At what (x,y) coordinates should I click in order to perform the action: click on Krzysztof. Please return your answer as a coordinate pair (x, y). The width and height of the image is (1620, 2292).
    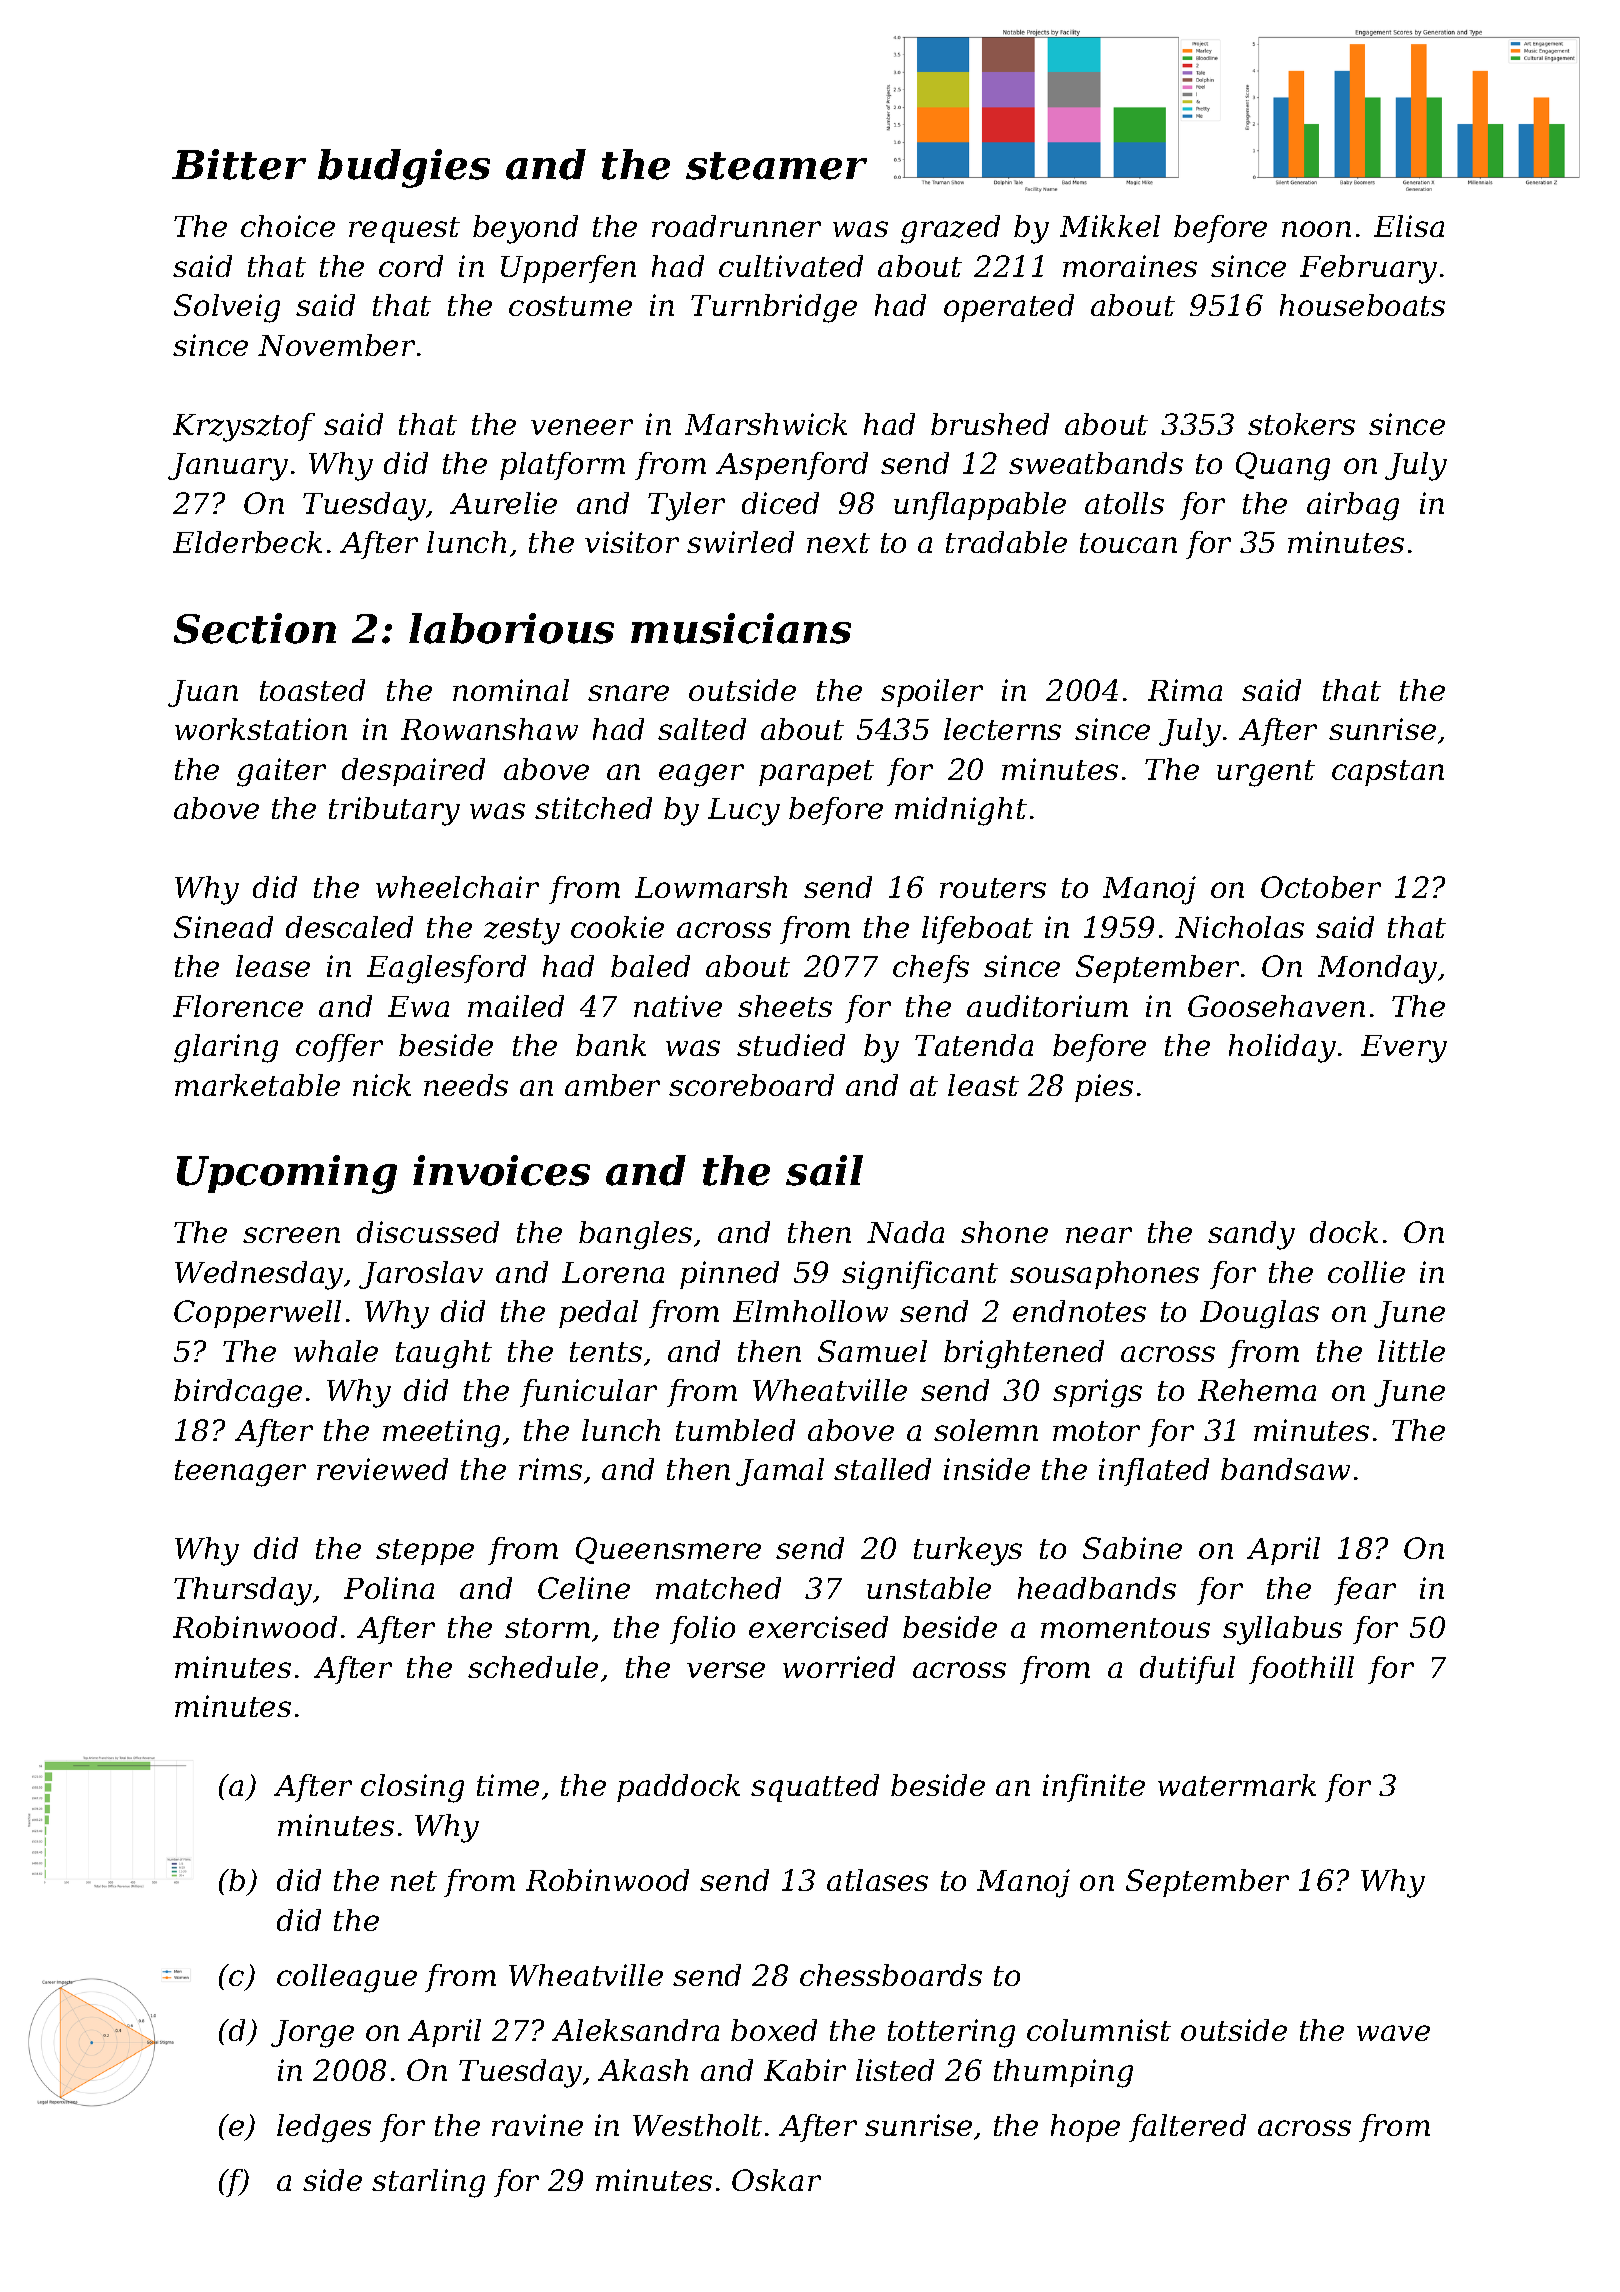
    Looking at the image, I should click on (244, 427).
